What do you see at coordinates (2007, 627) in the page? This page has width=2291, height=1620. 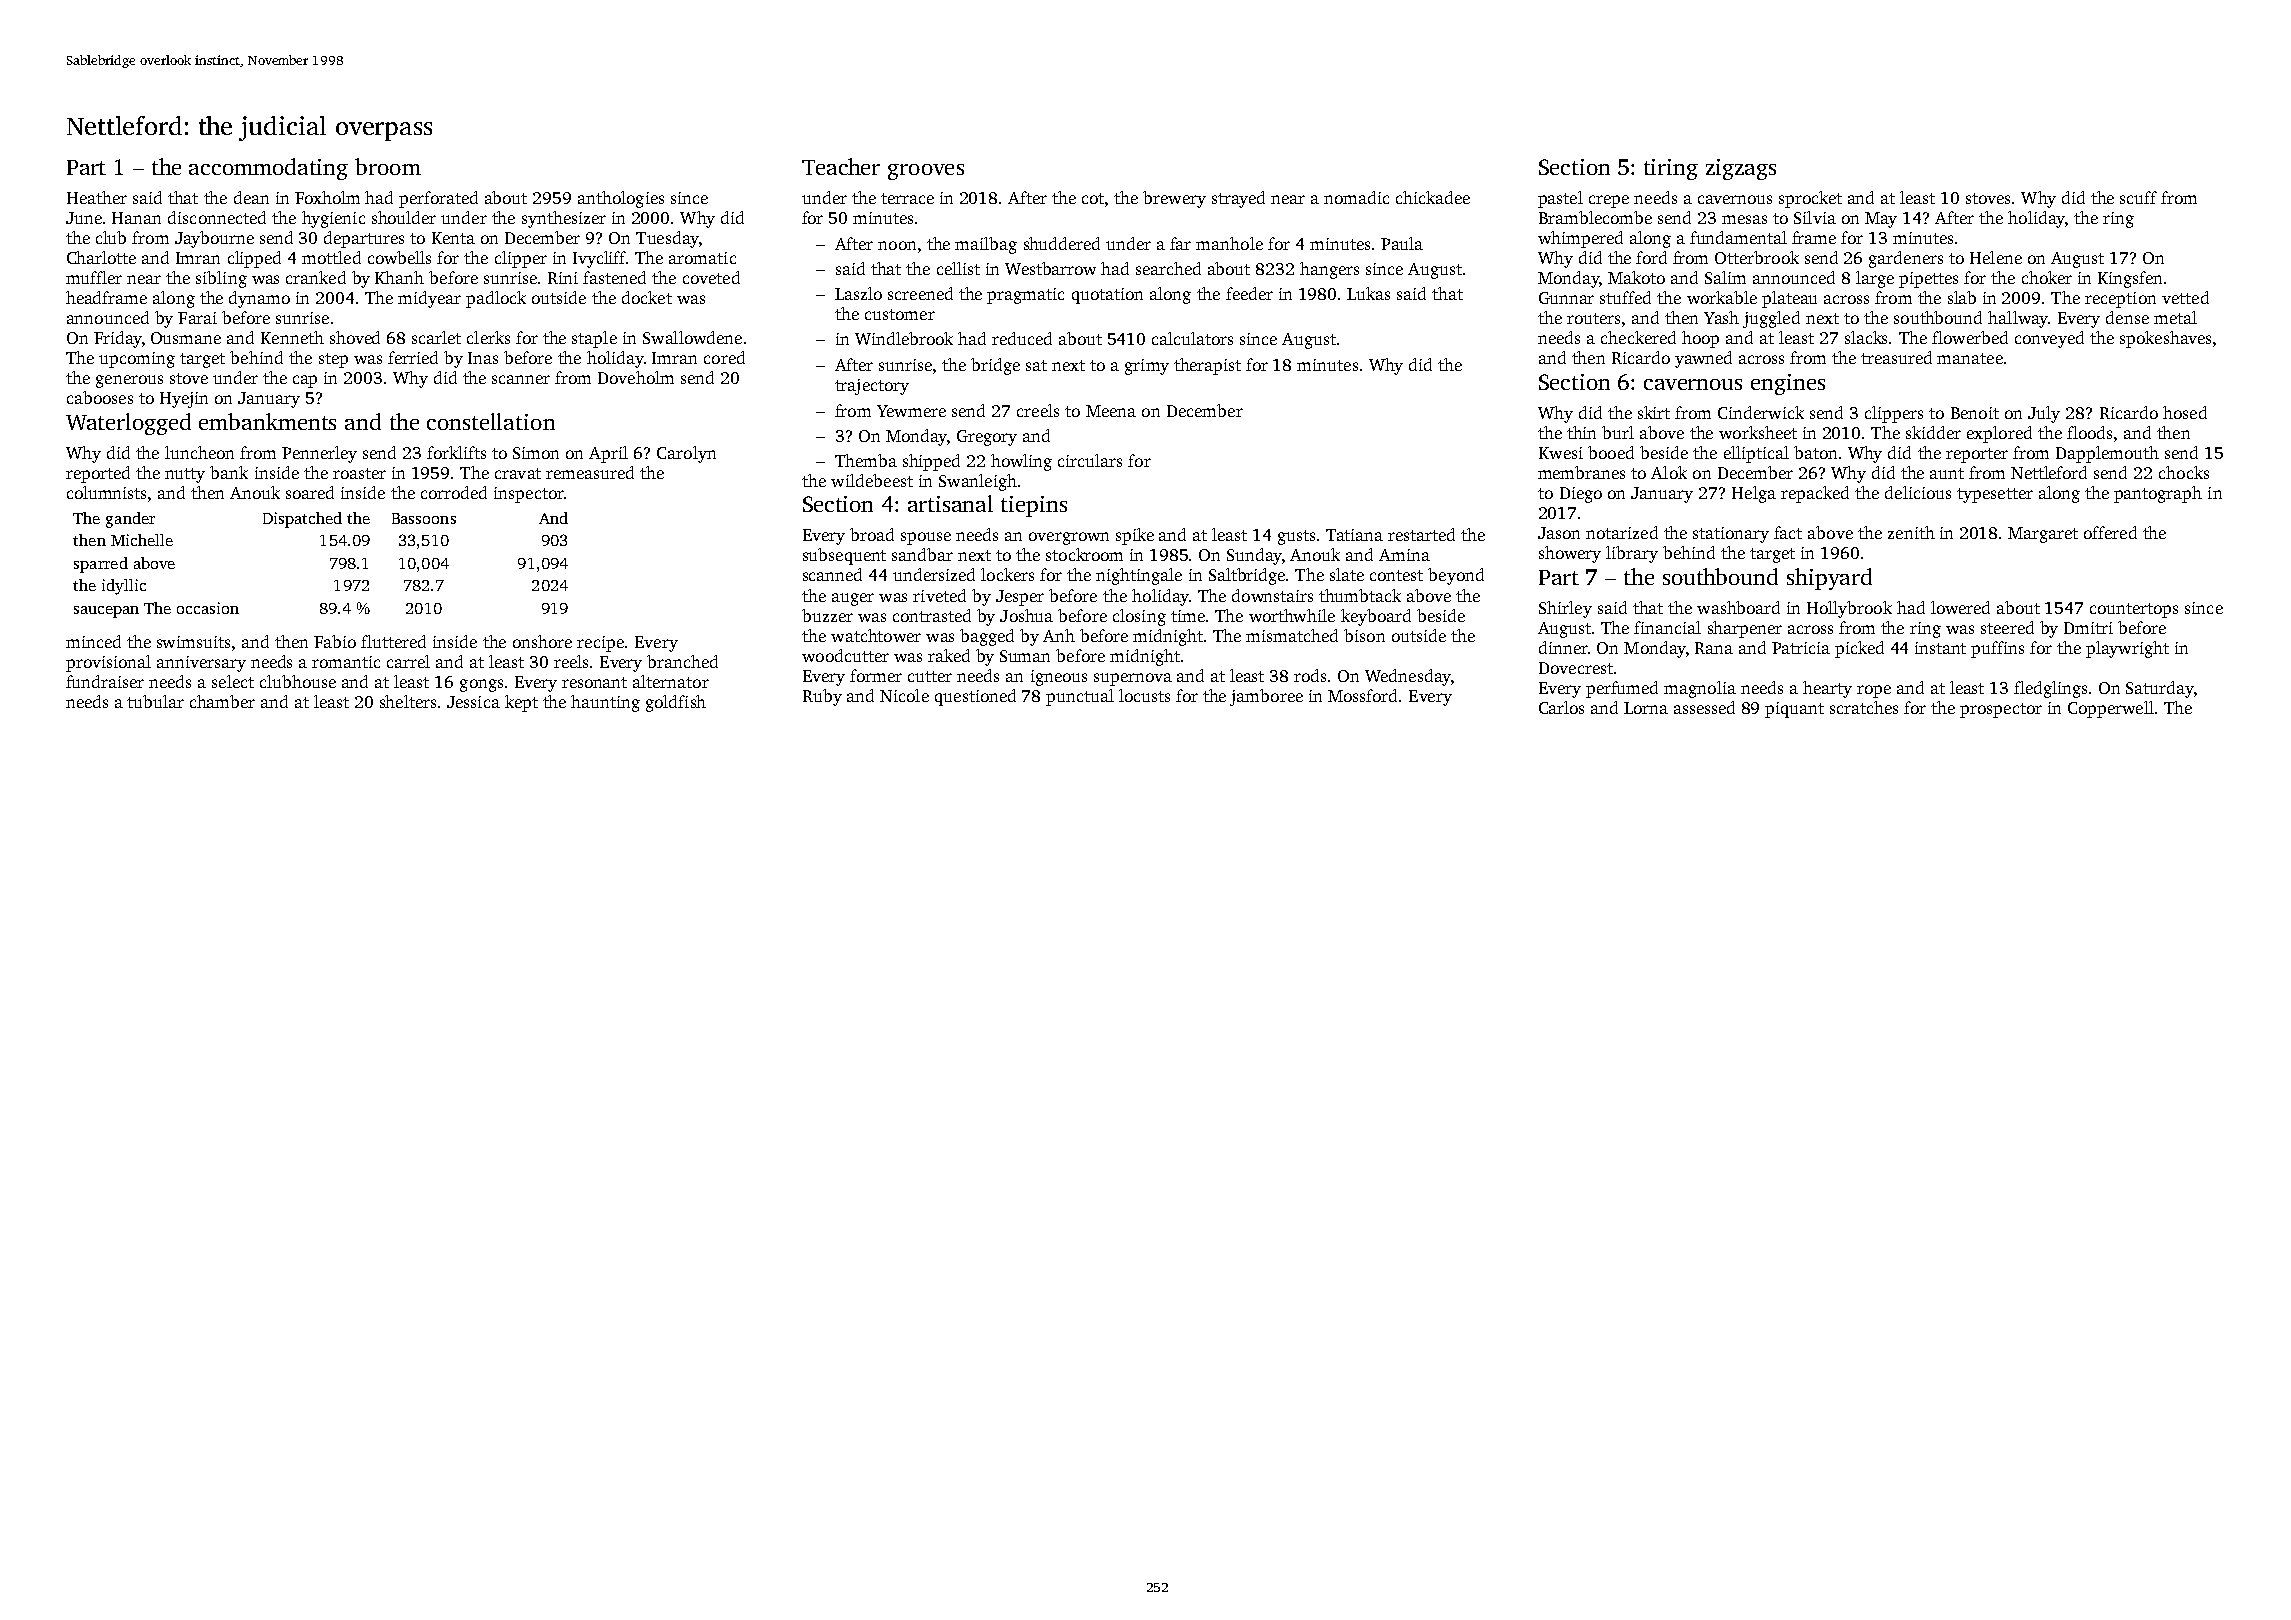 I see `steered` at bounding box center [2007, 627].
